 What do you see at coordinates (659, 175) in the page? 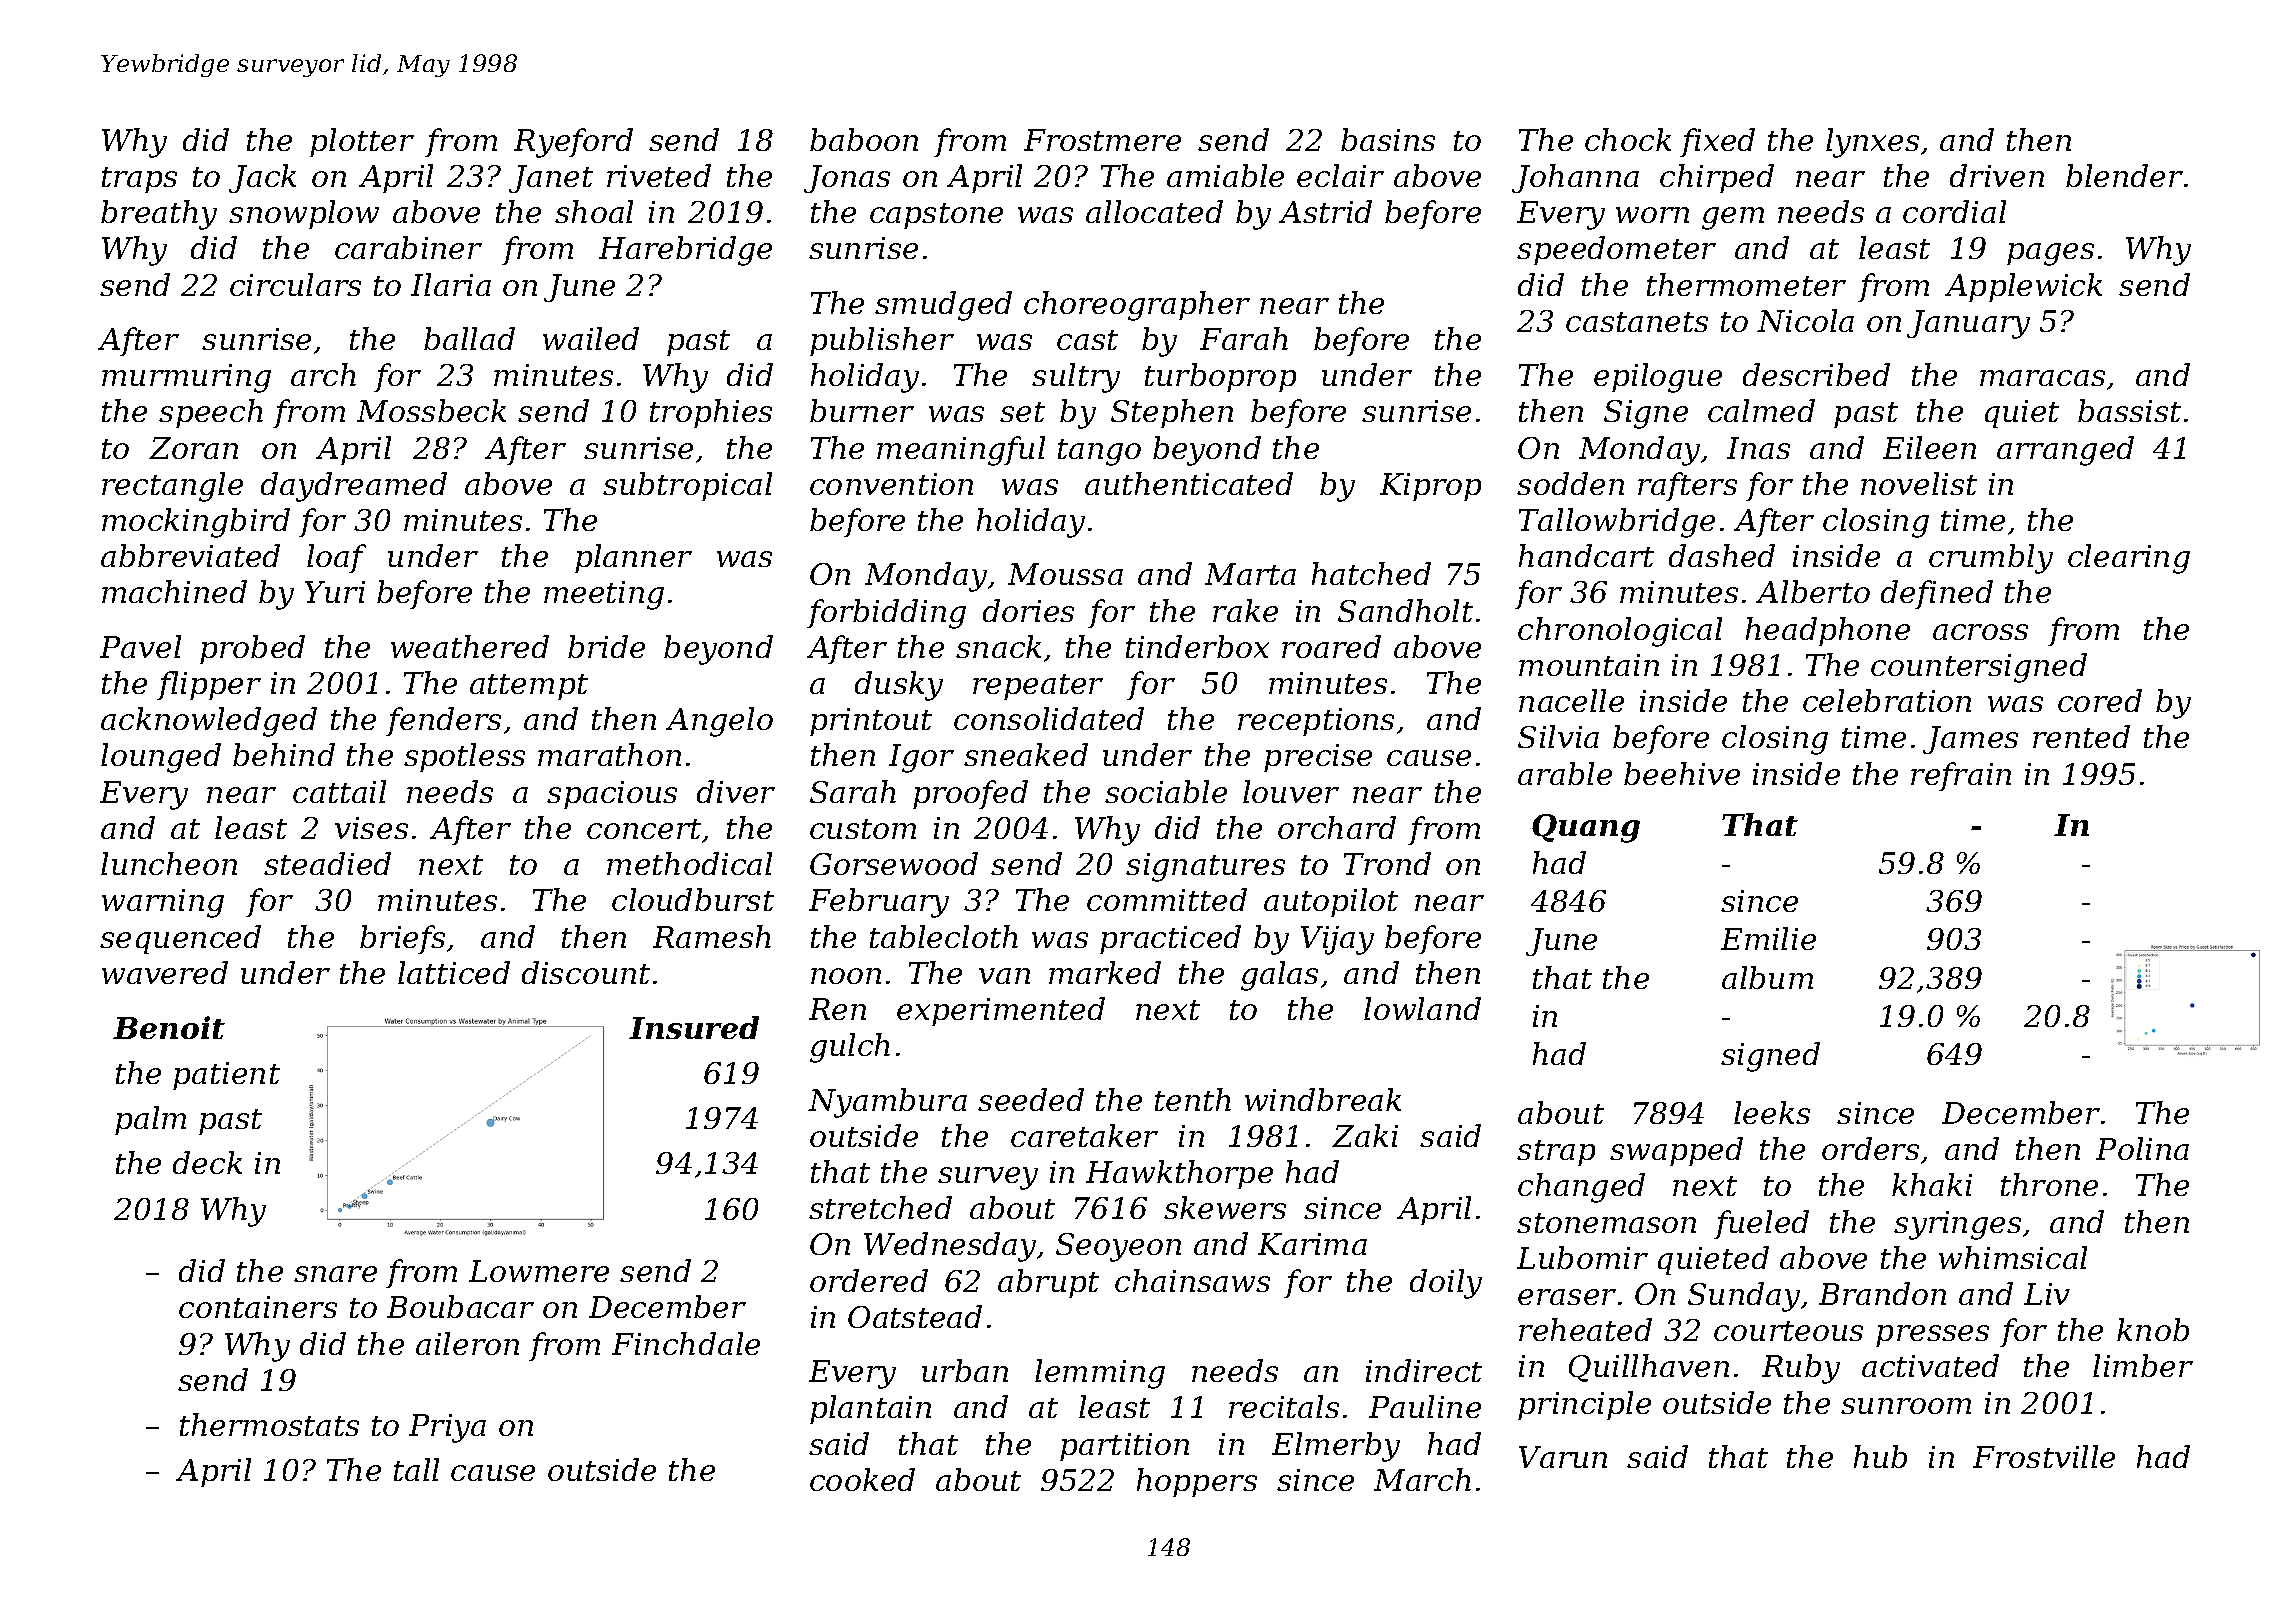
I see `riveted` at bounding box center [659, 175].
